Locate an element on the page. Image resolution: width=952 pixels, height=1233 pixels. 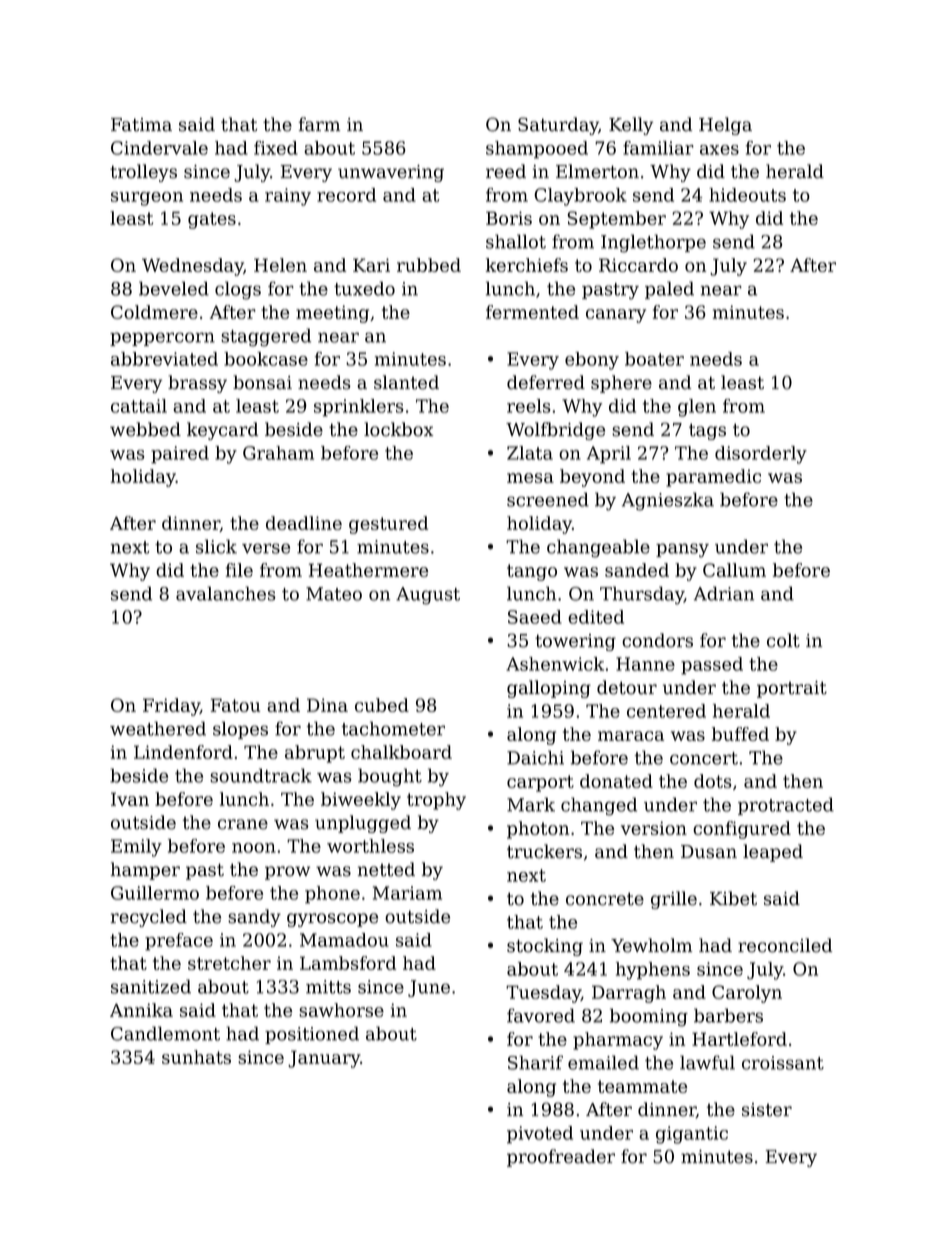
sunhats is located at coordinates (196, 1057).
